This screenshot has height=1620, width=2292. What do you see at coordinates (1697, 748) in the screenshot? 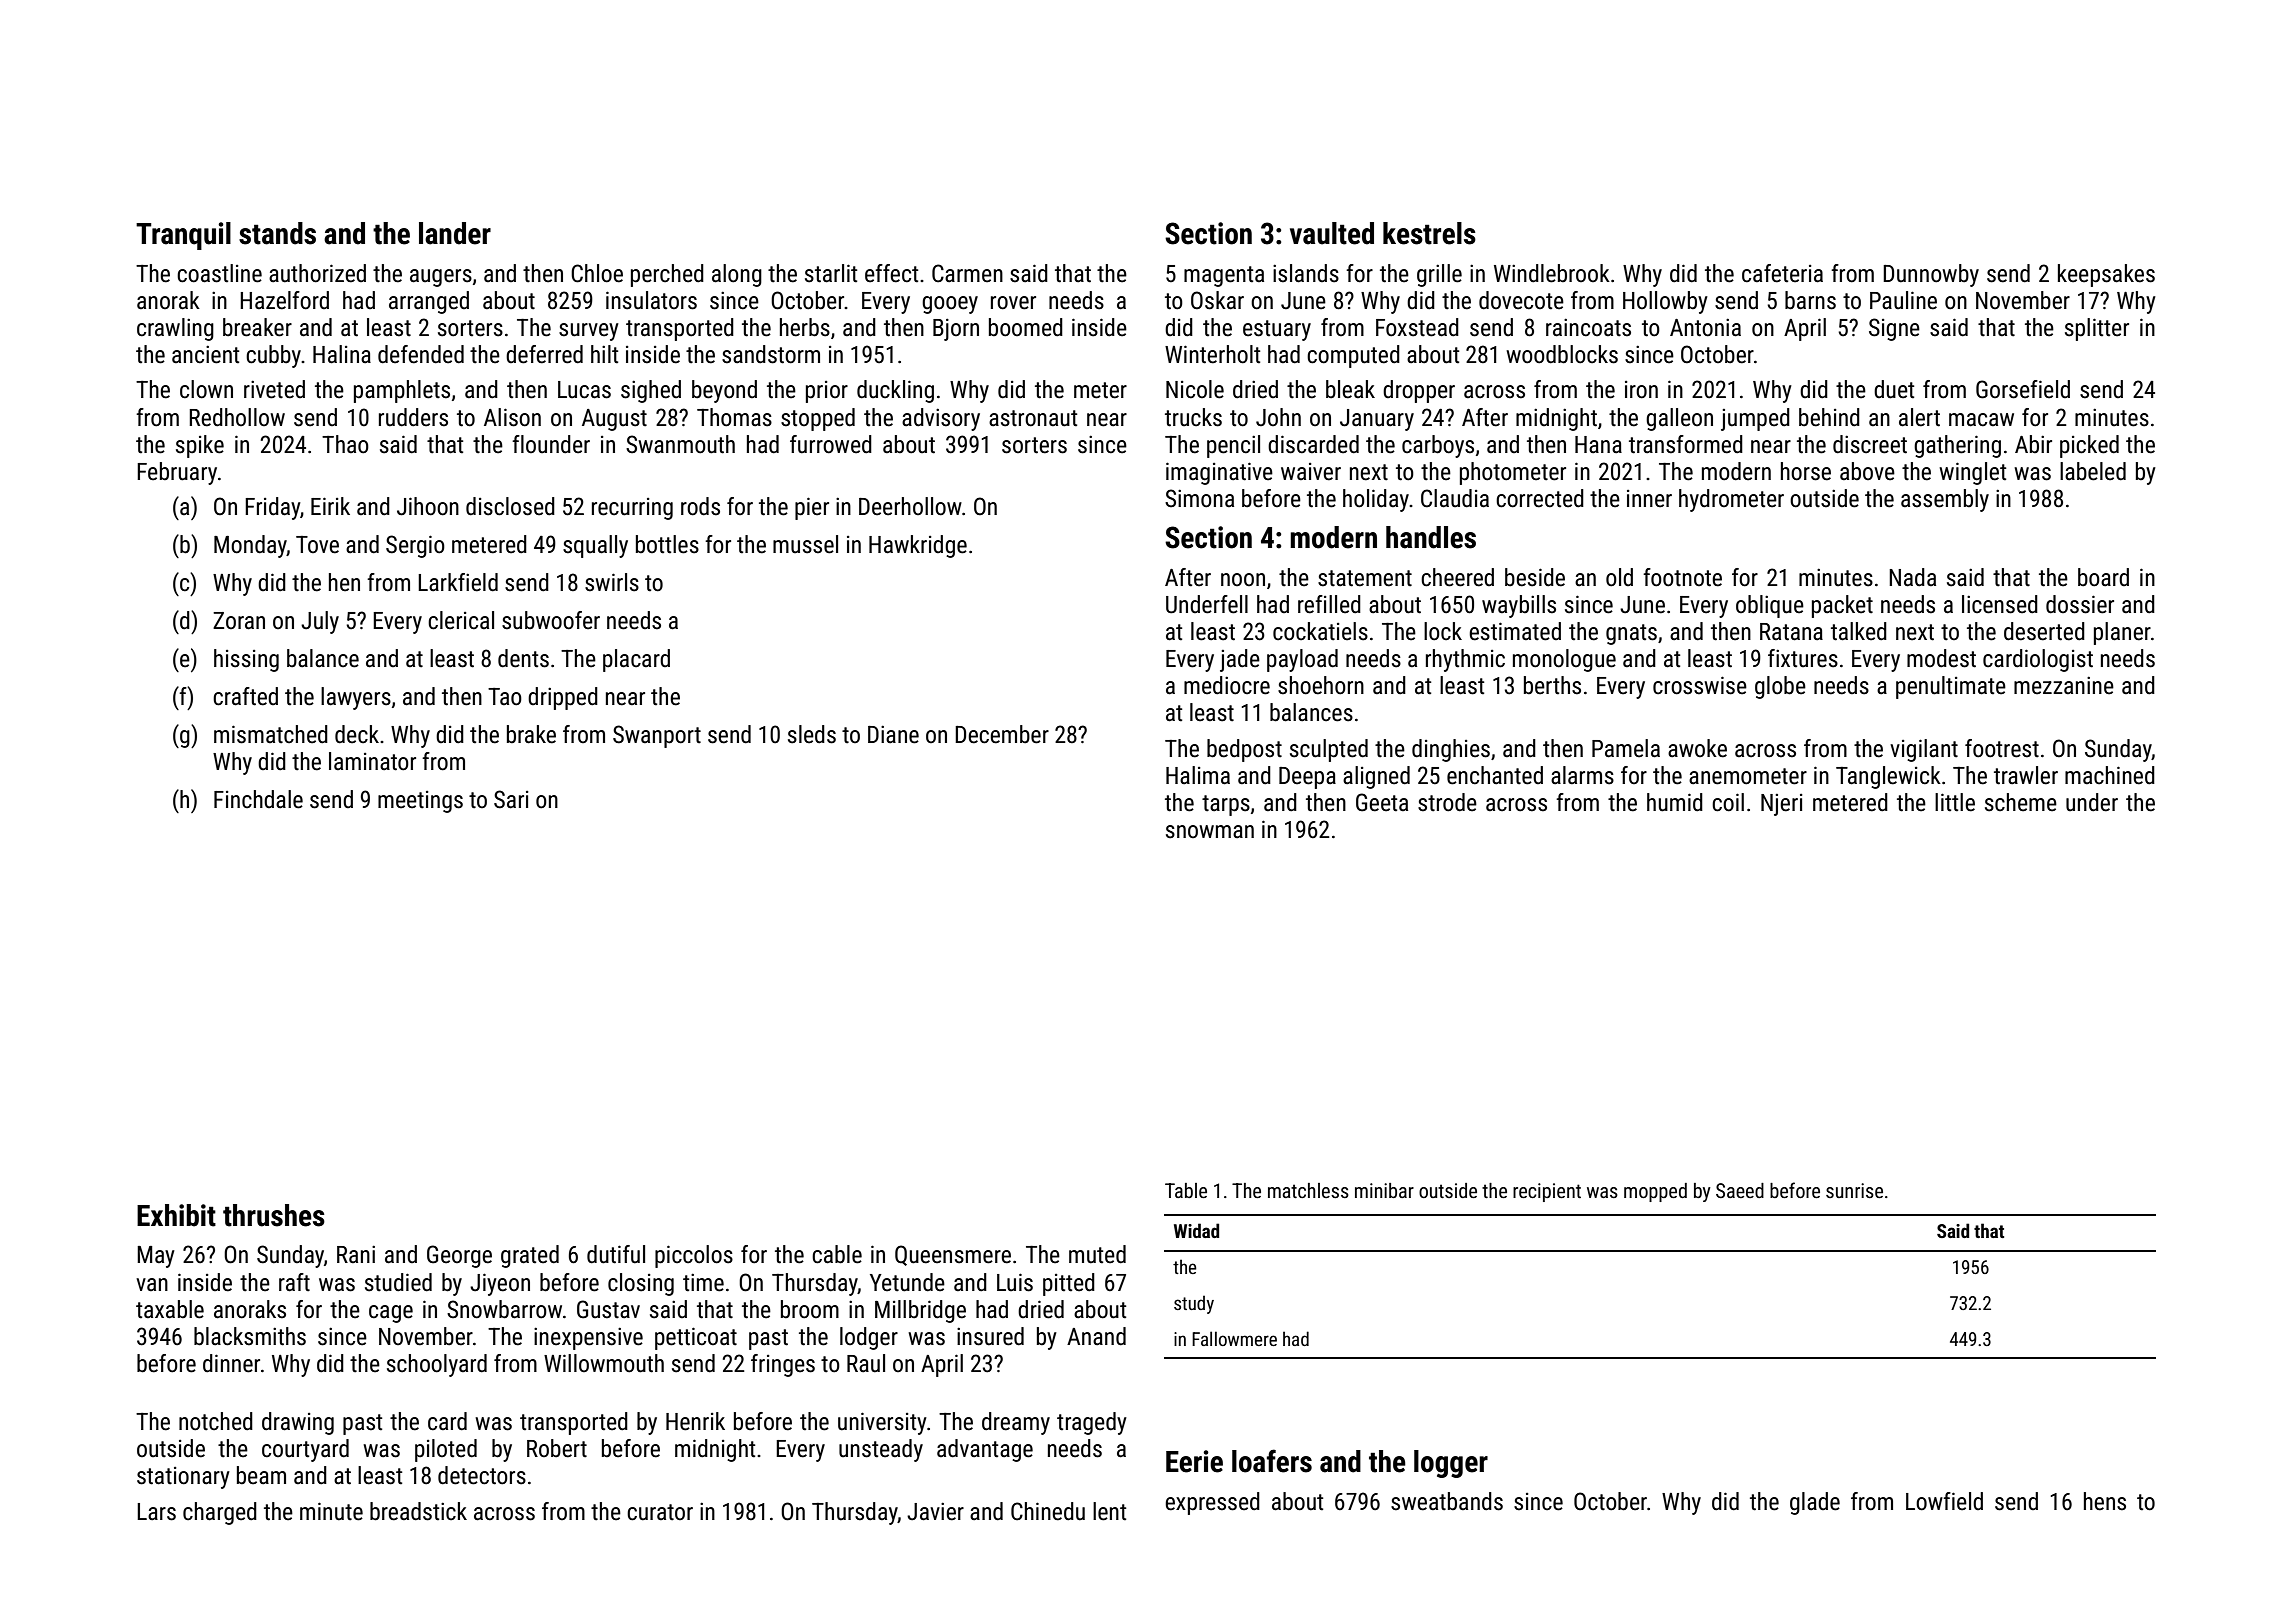
I see `awoke` at bounding box center [1697, 748].
